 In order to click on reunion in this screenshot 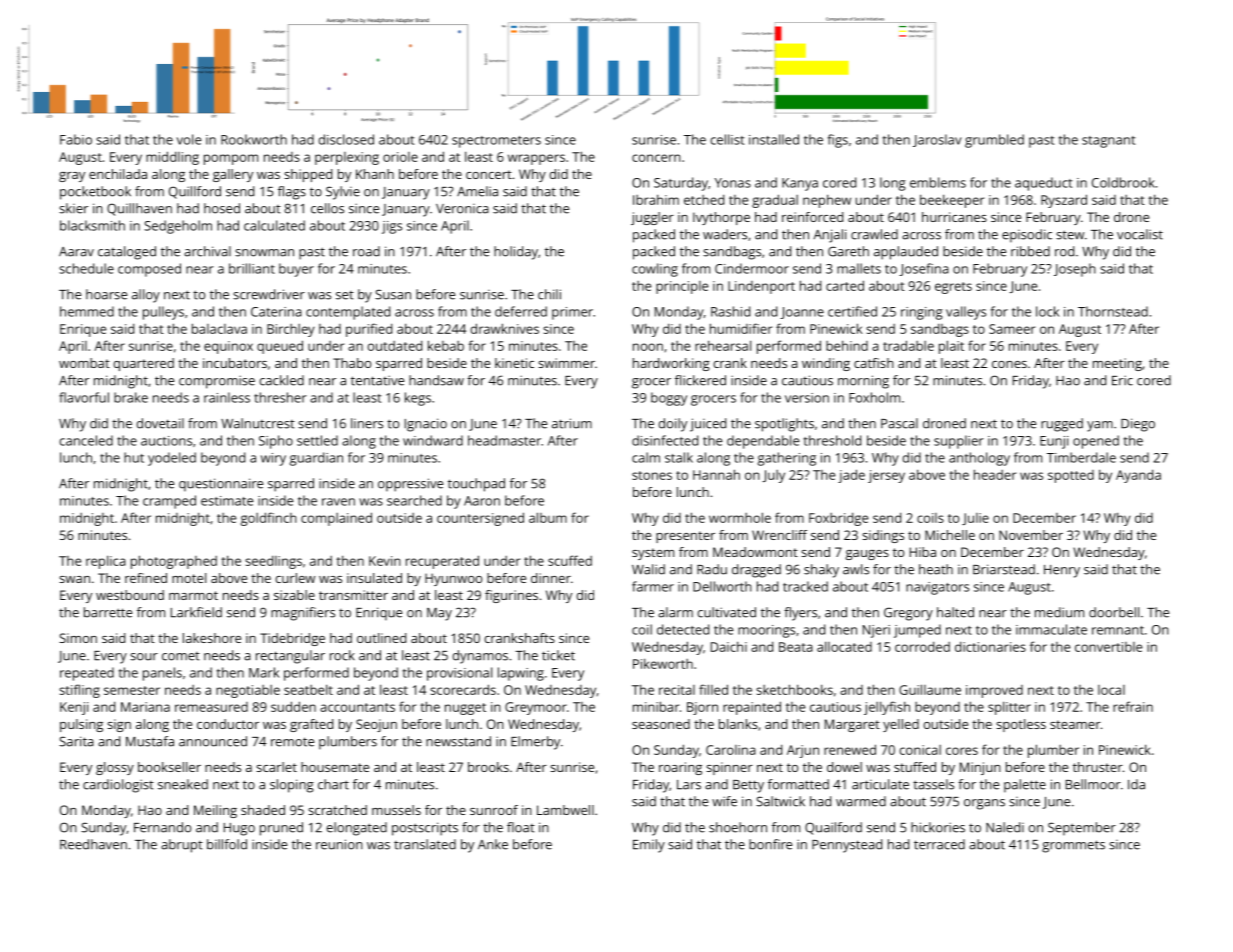, I will do `click(339, 844)`.
